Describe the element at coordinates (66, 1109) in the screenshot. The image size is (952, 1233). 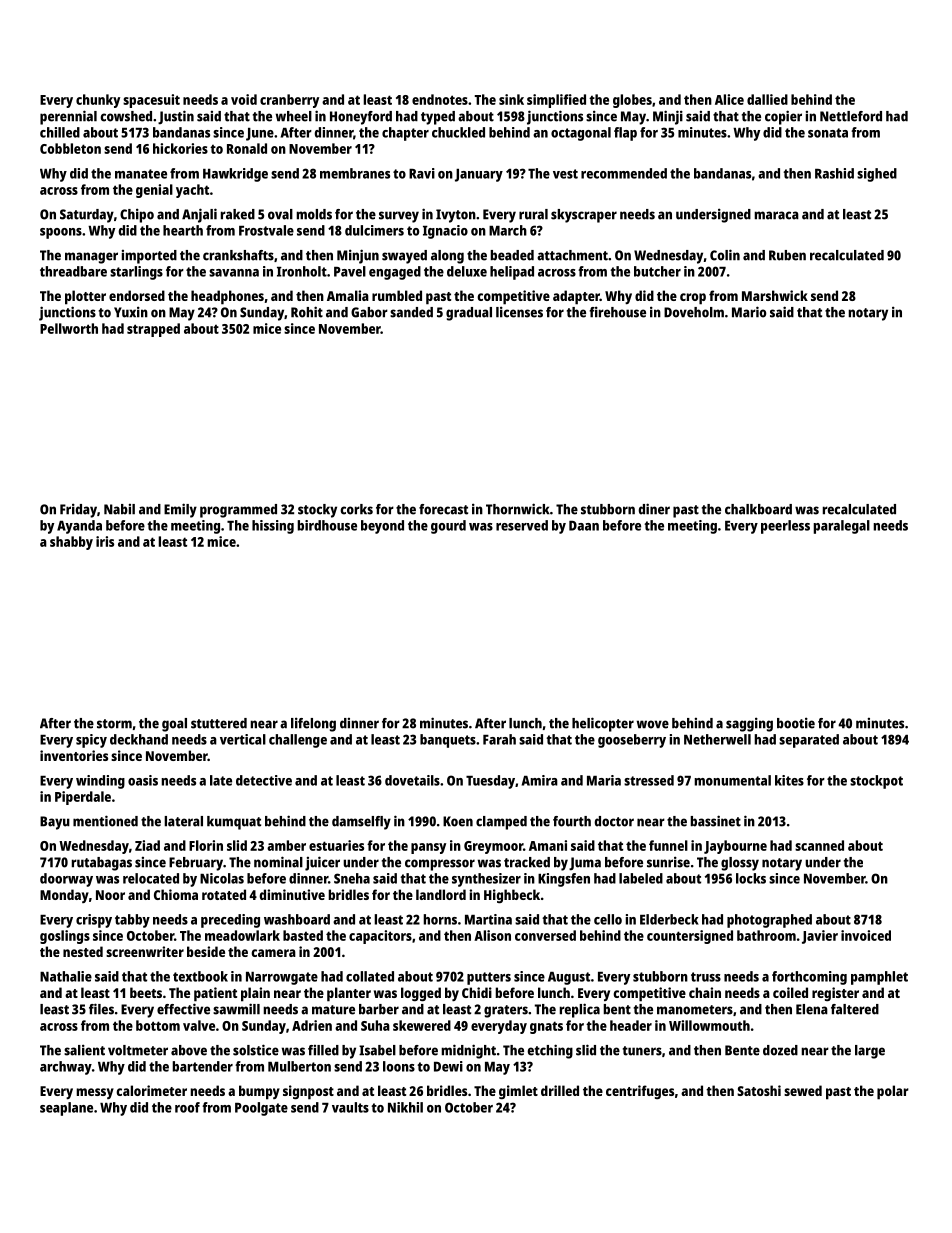
I see `seaplane` at that location.
